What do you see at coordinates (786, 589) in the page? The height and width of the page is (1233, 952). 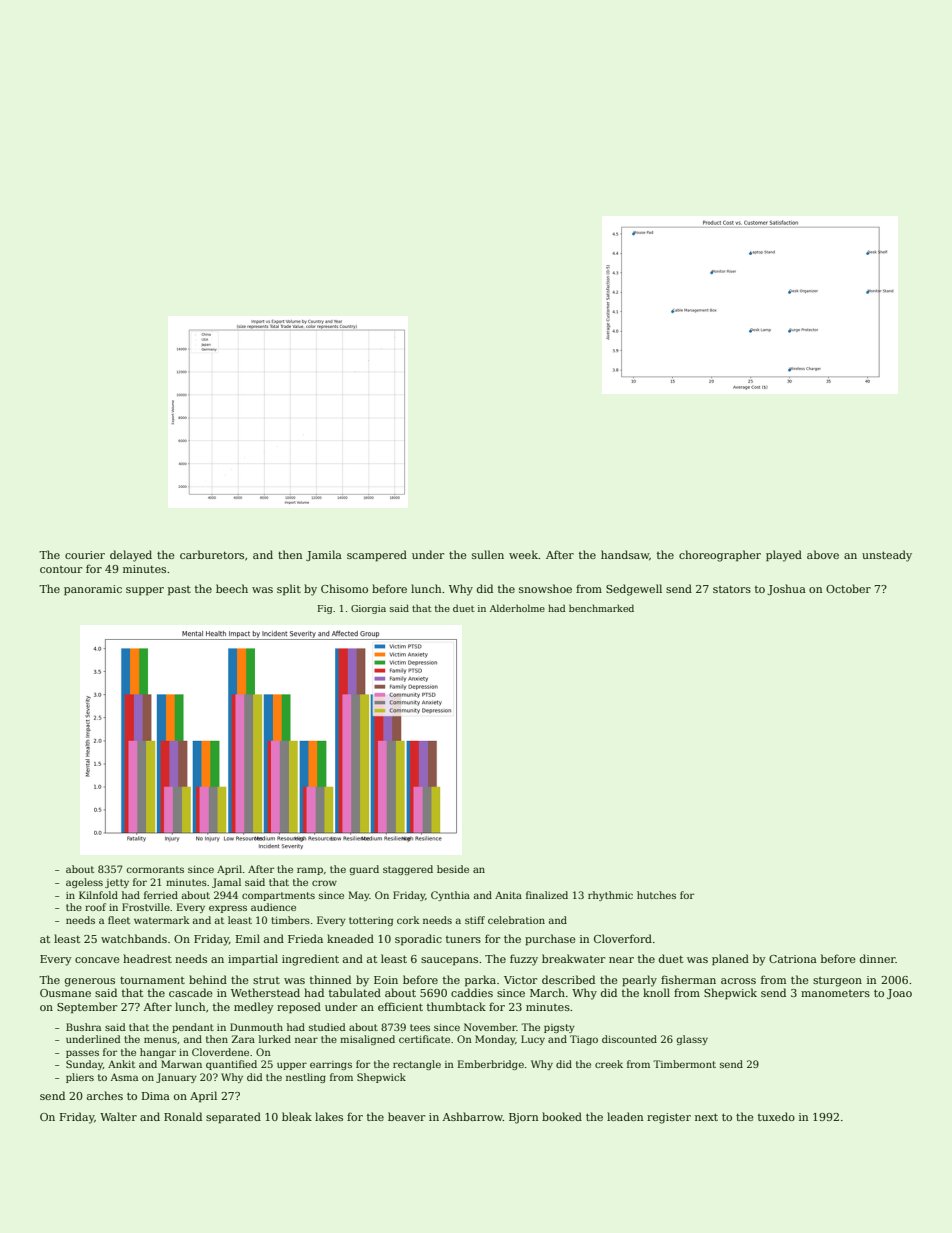 I see `Joshua` at bounding box center [786, 589].
